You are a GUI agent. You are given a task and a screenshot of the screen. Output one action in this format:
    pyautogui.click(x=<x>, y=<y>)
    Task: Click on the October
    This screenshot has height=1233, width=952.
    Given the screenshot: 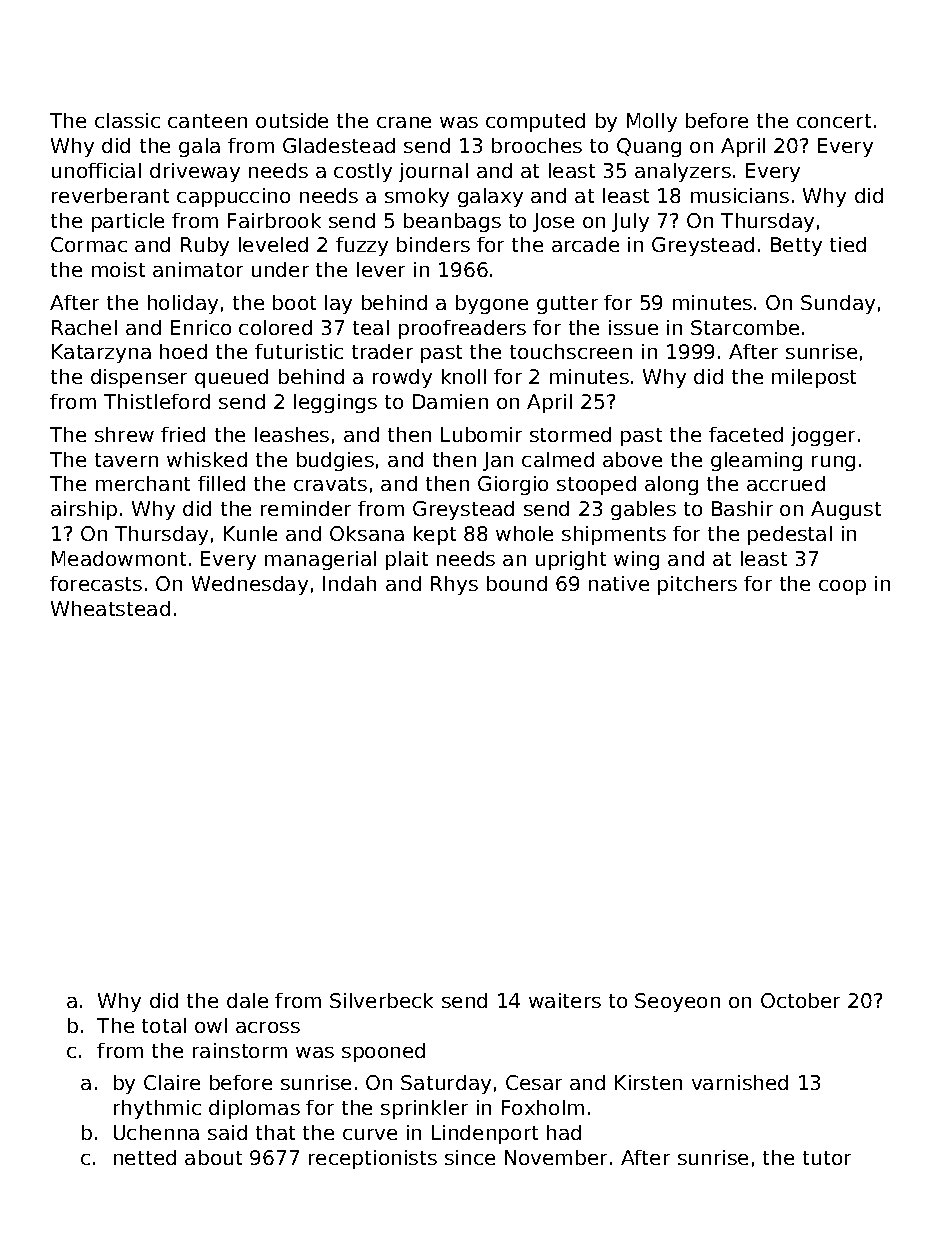 What is the action you would take?
    pyautogui.click(x=800, y=1000)
